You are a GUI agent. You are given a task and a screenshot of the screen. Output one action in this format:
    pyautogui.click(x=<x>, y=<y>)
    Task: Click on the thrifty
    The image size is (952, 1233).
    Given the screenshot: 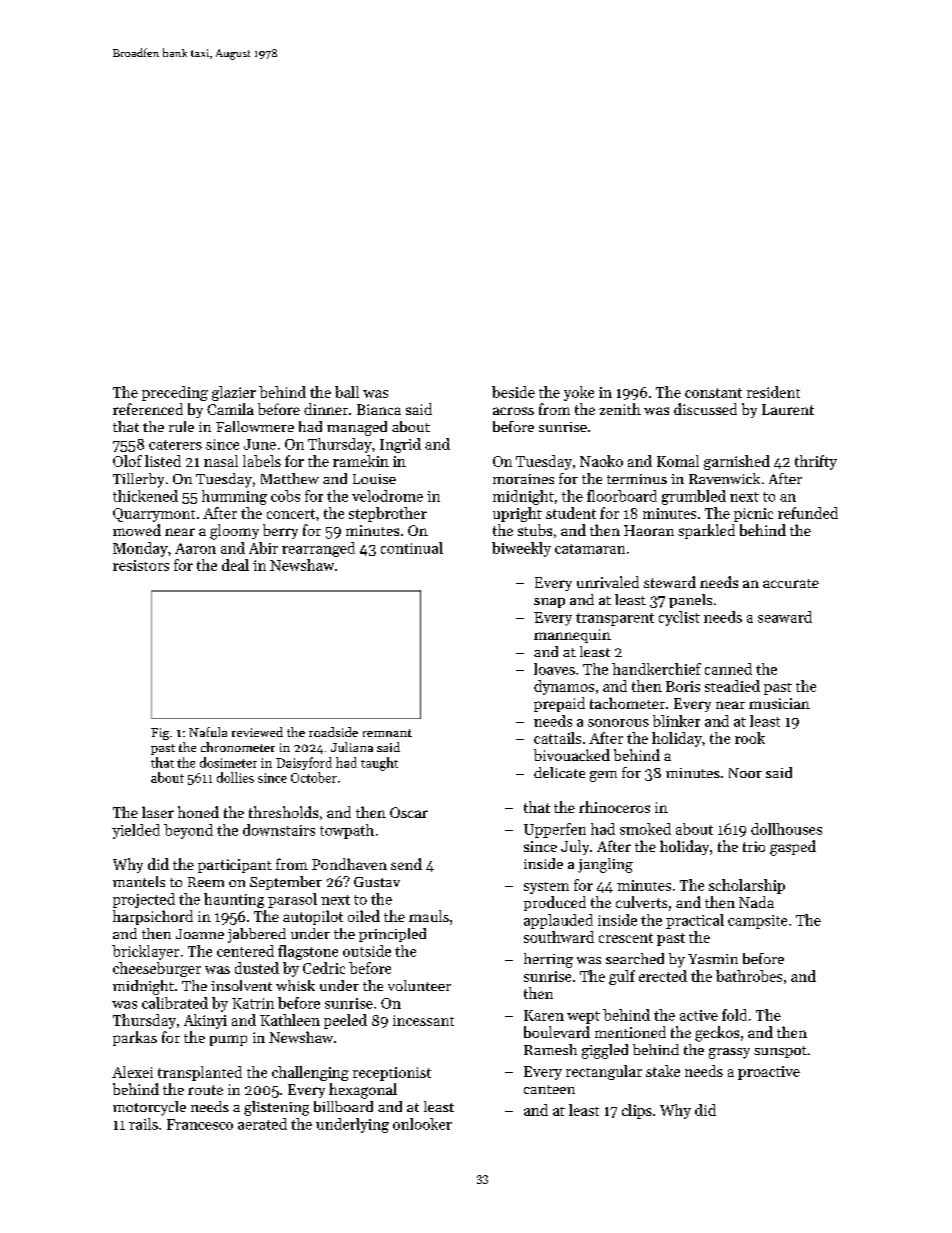 What is the action you would take?
    pyautogui.click(x=816, y=462)
